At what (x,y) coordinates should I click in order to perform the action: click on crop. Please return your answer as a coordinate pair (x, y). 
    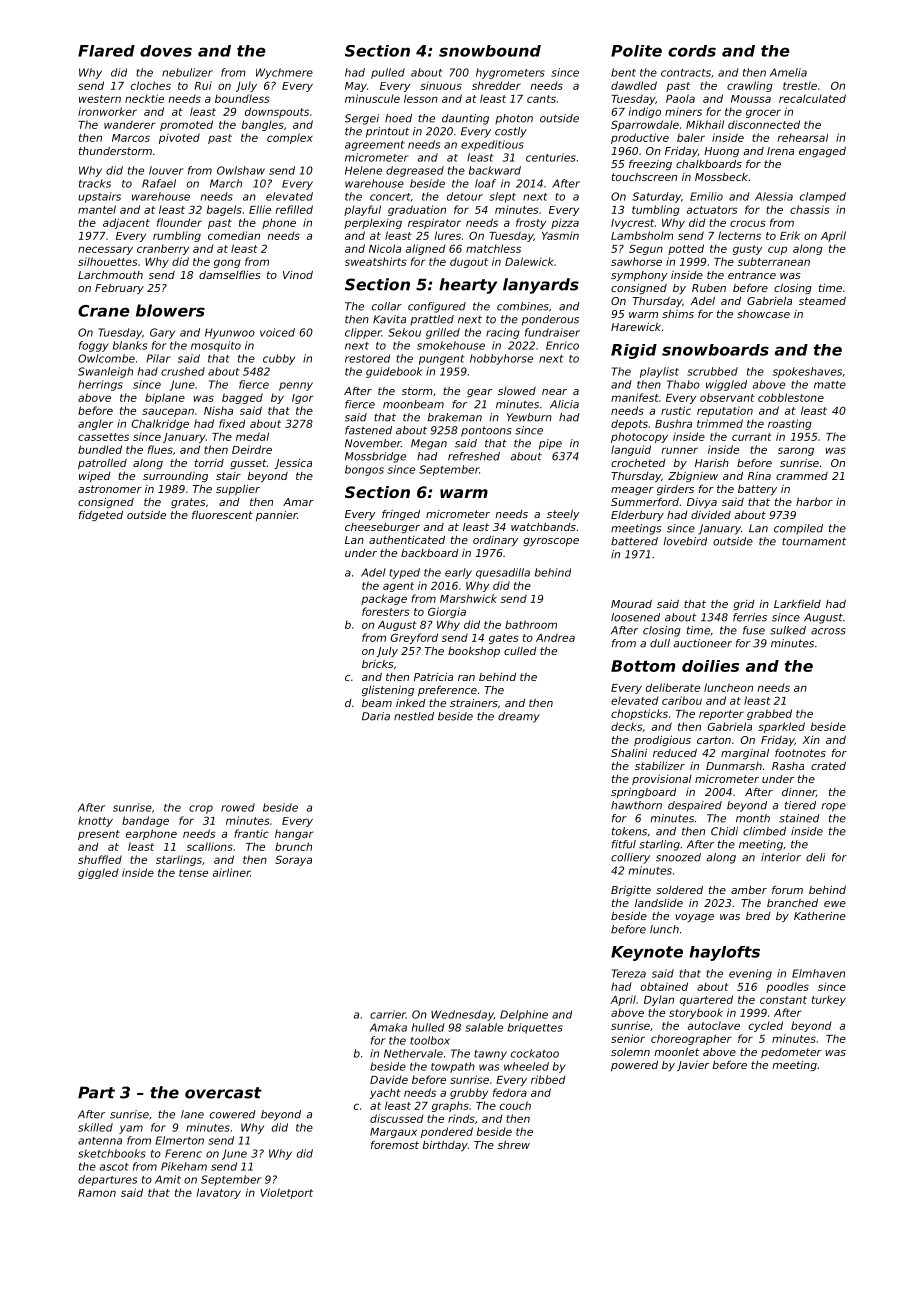
    Looking at the image, I should click on (201, 809).
